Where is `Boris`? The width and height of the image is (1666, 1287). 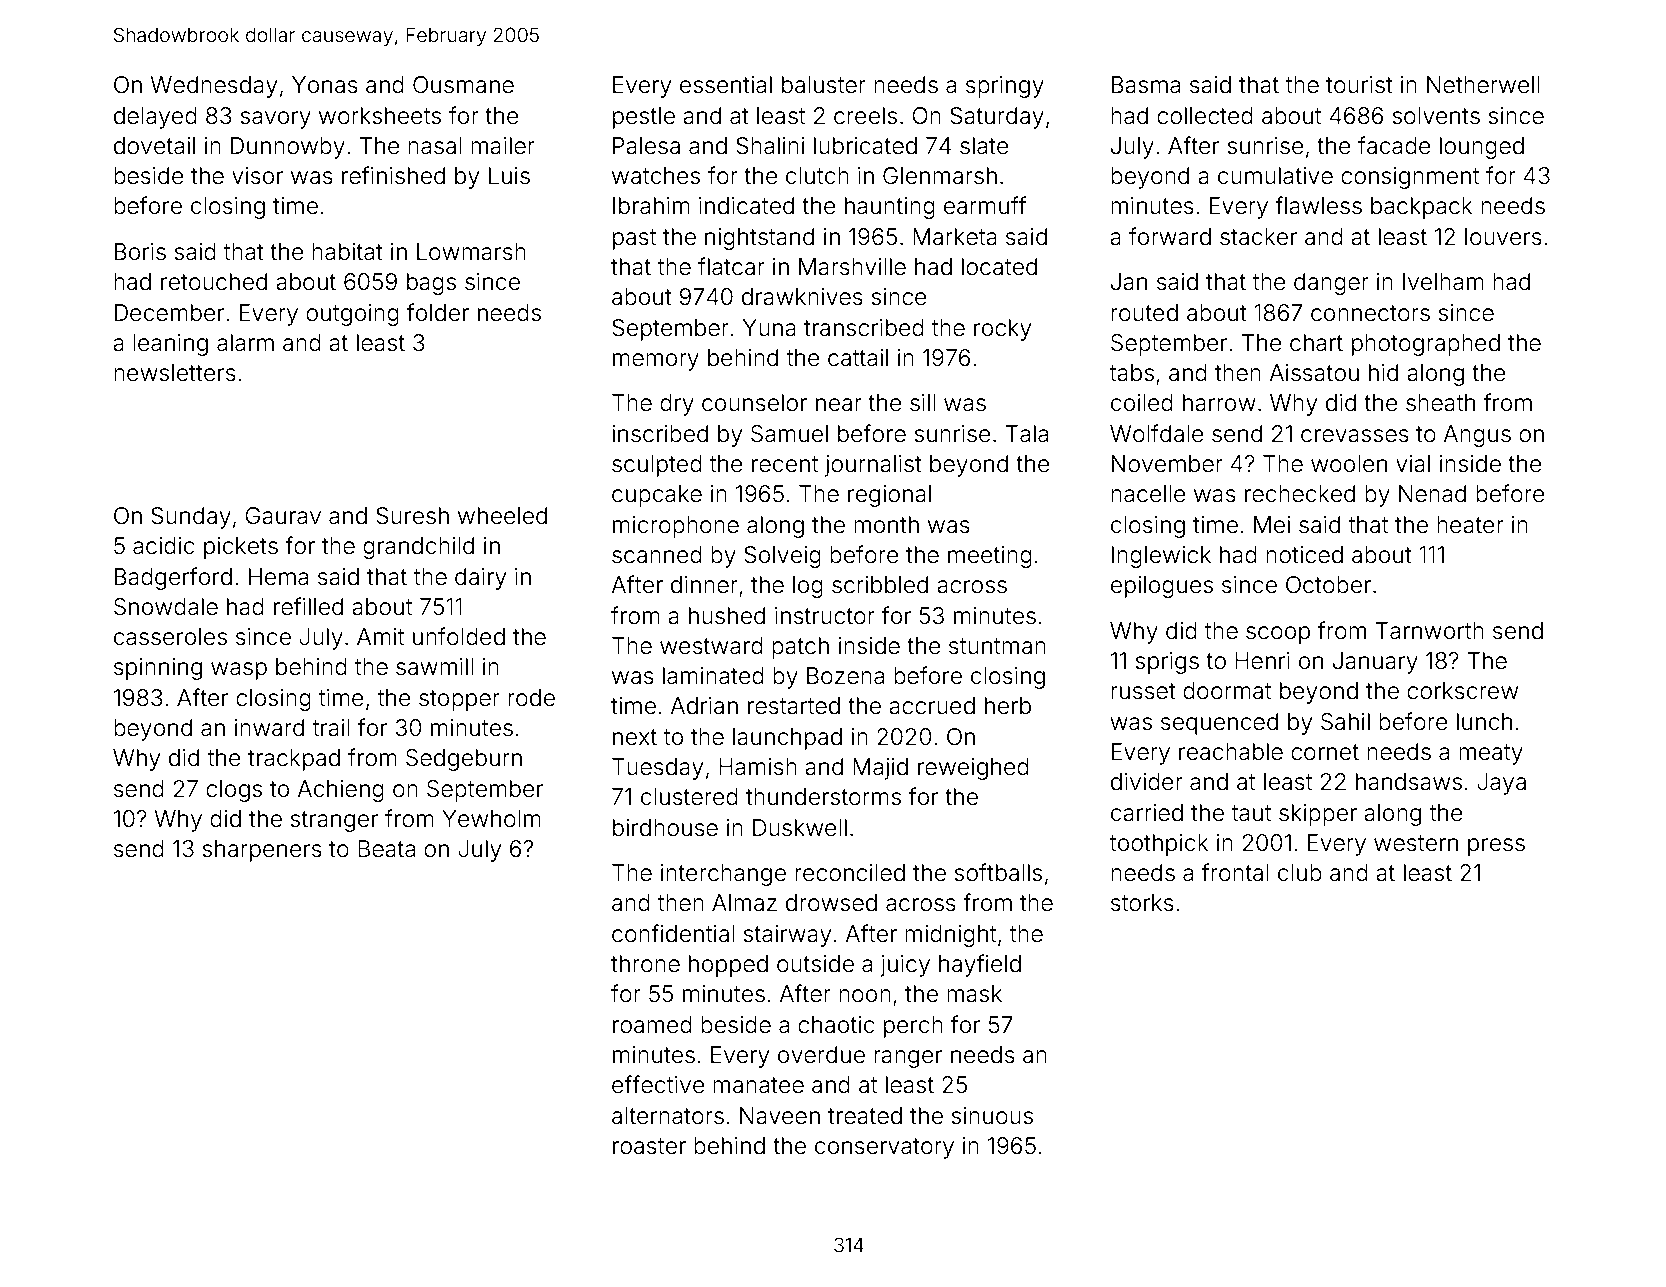
Boris is located at coordinates (140, 252).
